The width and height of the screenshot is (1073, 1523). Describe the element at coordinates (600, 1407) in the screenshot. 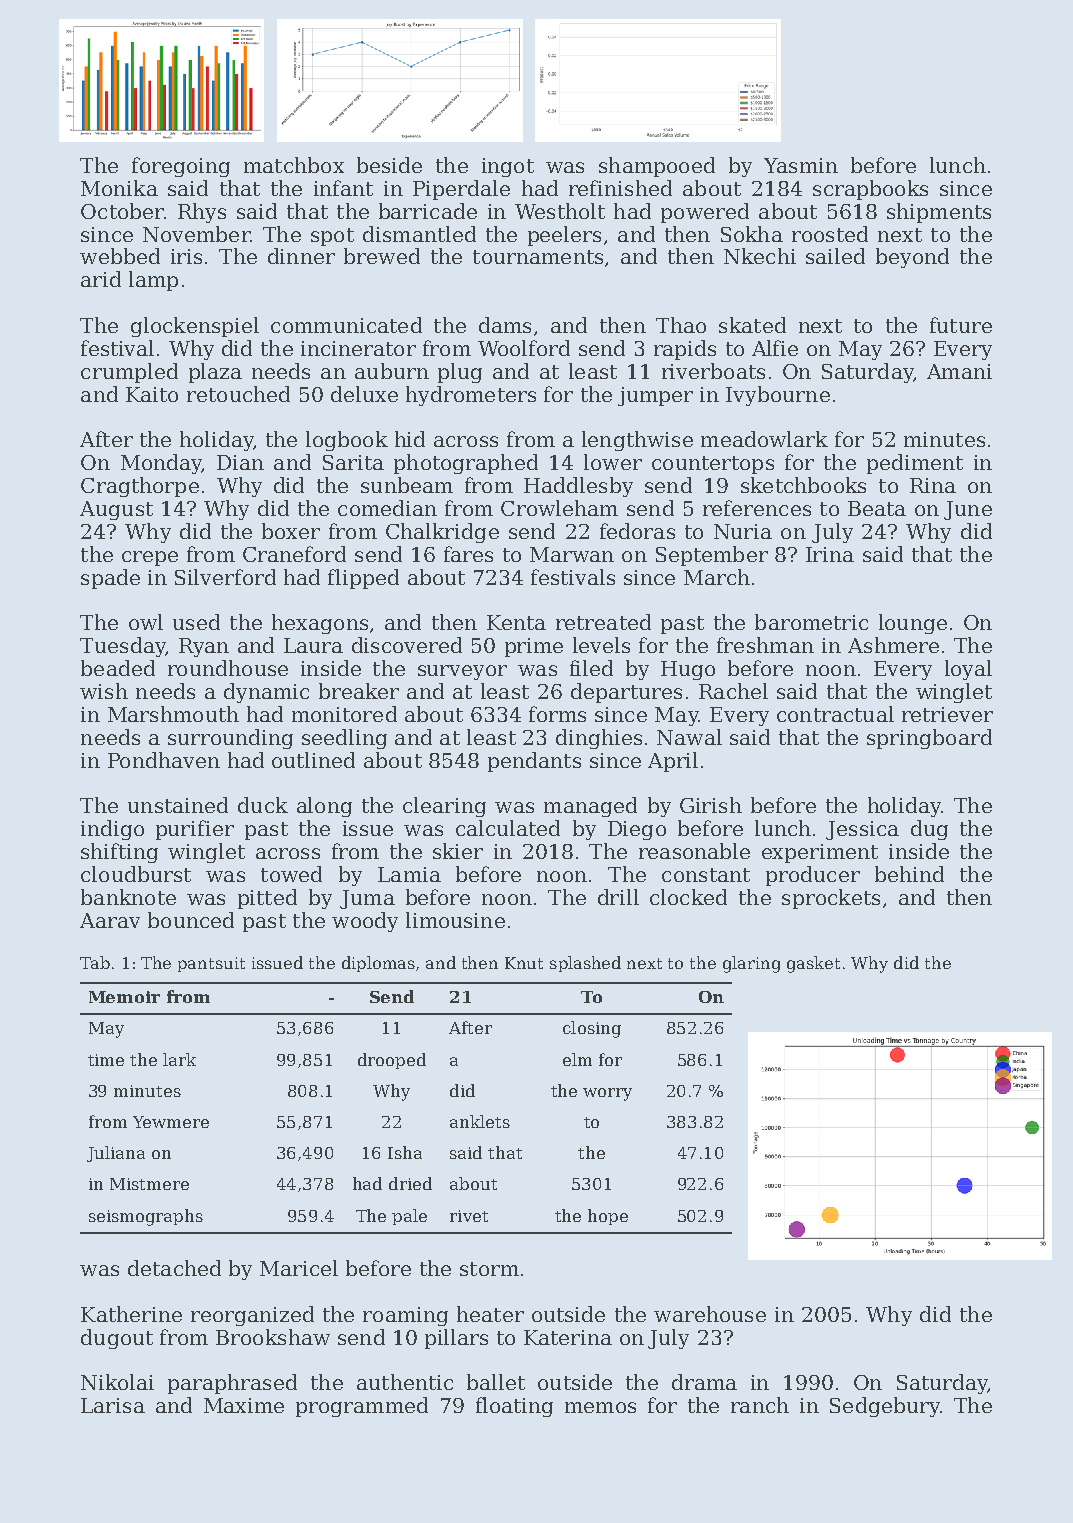

I see `memos` at that location.
